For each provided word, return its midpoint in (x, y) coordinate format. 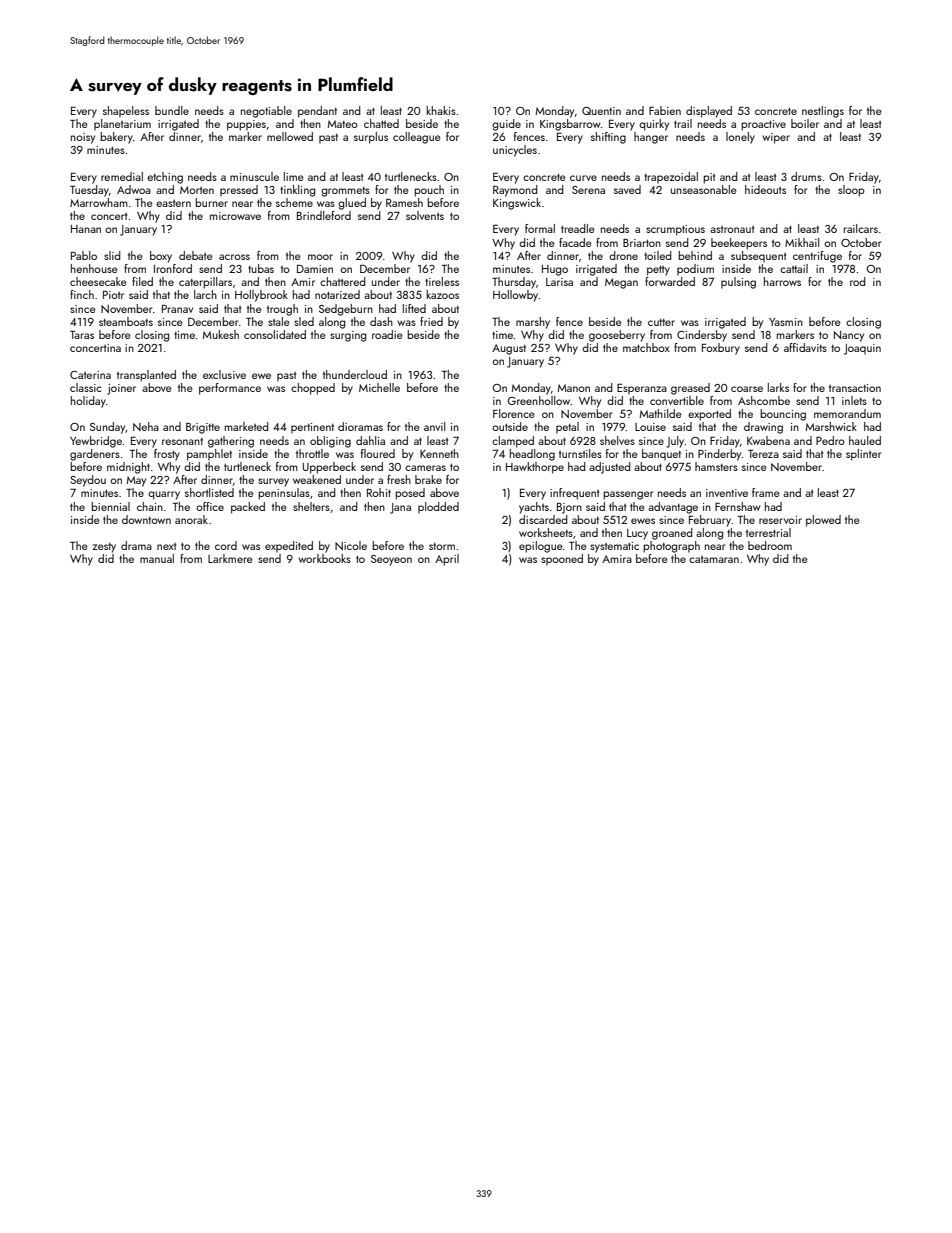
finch (82, 294)
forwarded (670, 281)
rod (858, 281)
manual (157, 558)
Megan (621, 283)
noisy (83, 138)
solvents (425, 215)
